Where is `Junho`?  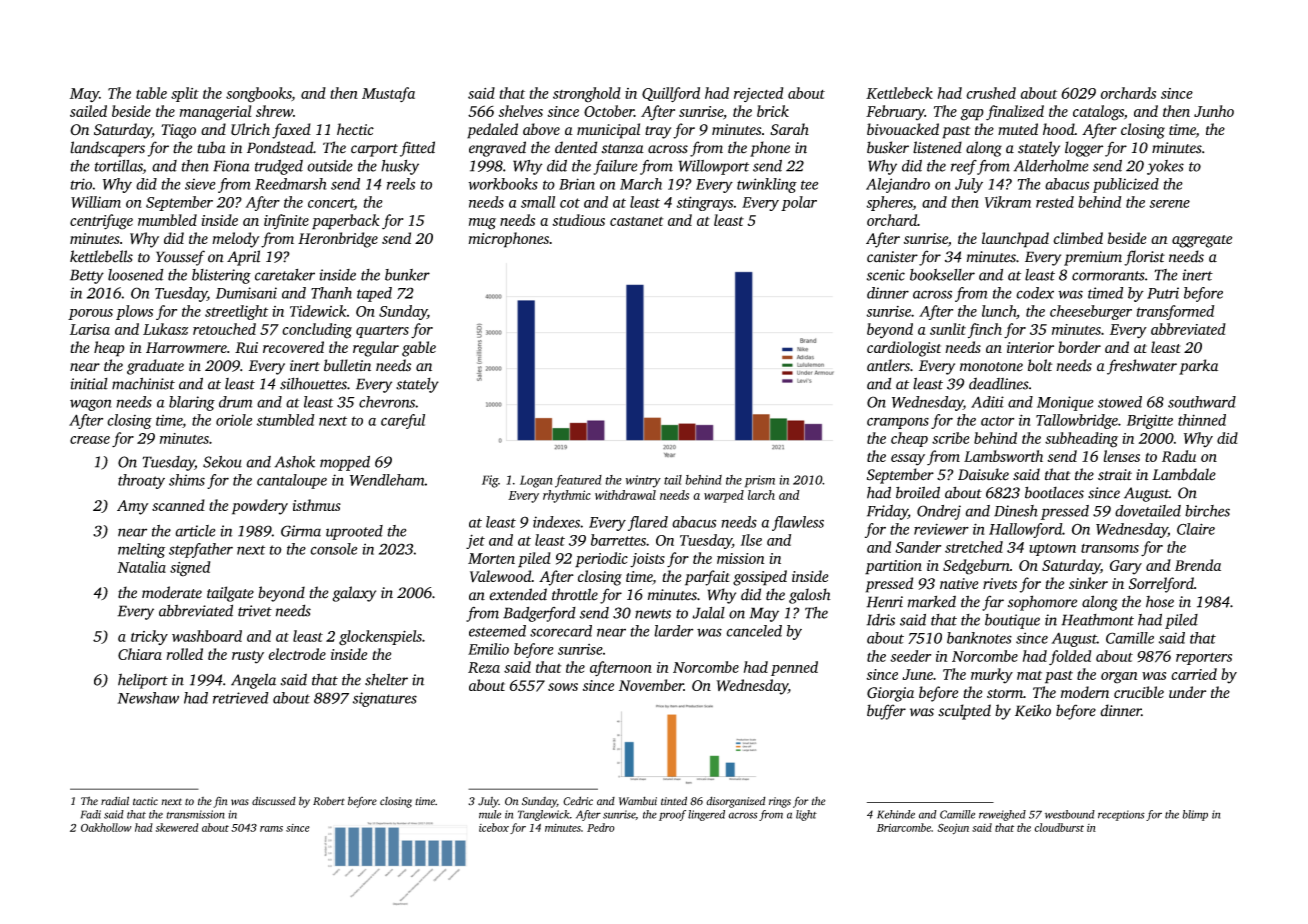
Junho is located at coordinates (1214, 111).
